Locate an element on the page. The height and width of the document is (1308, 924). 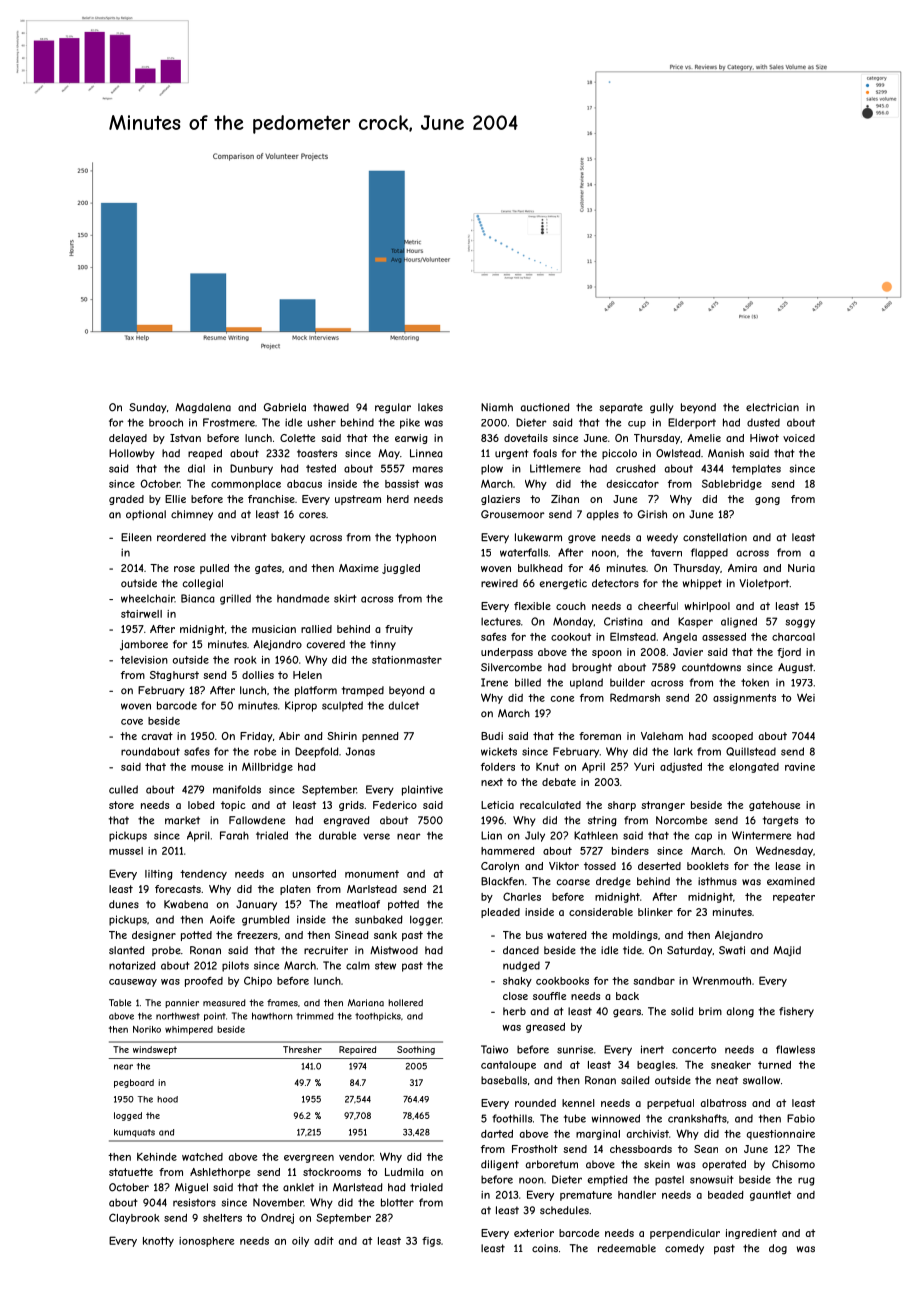
brooch is located at coordinates (166, 422).
